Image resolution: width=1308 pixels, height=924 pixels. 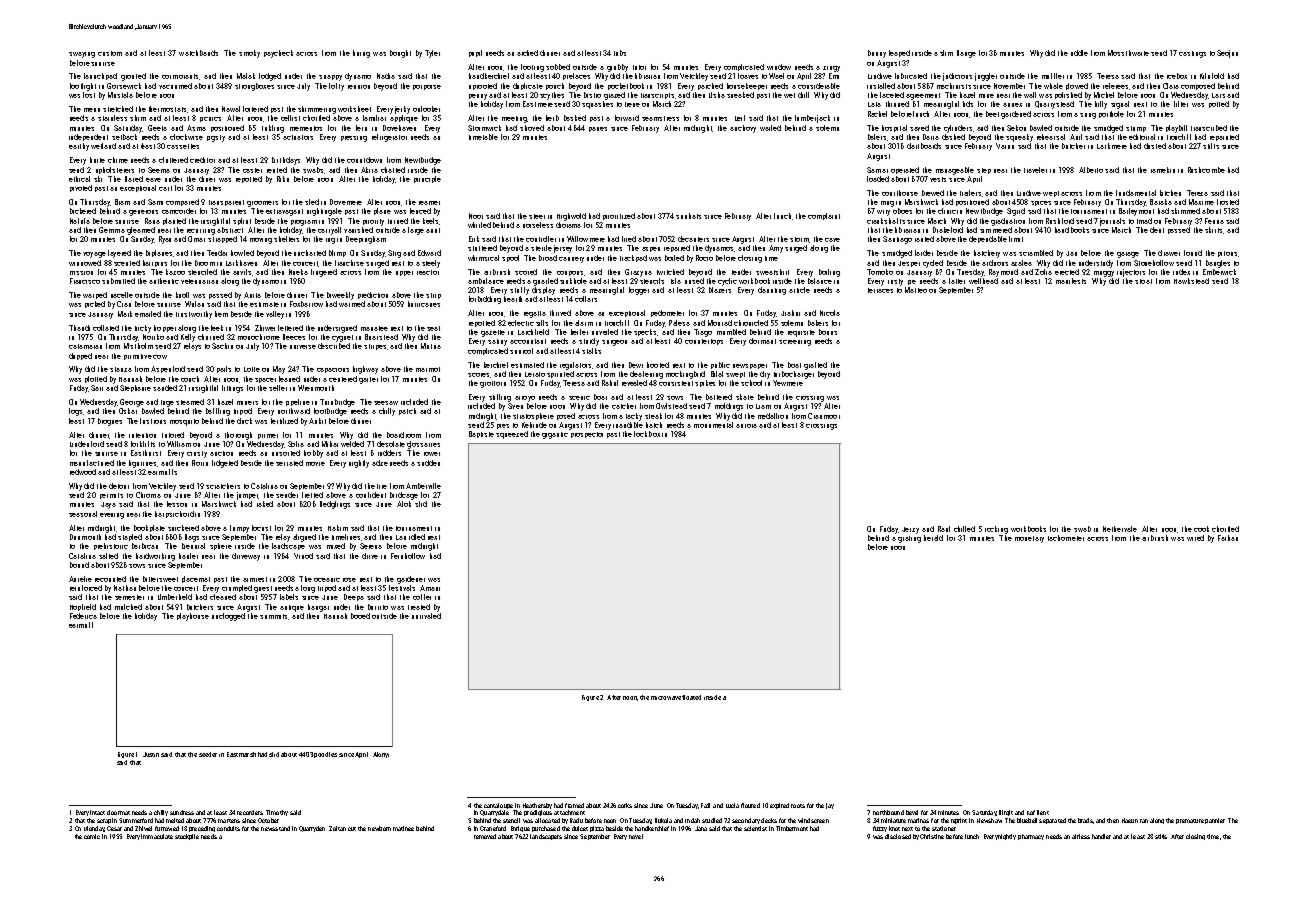 What do you see at coordinates (909, 539) in the screenshot?
I see `grating` at bounding box center [909, 539].
